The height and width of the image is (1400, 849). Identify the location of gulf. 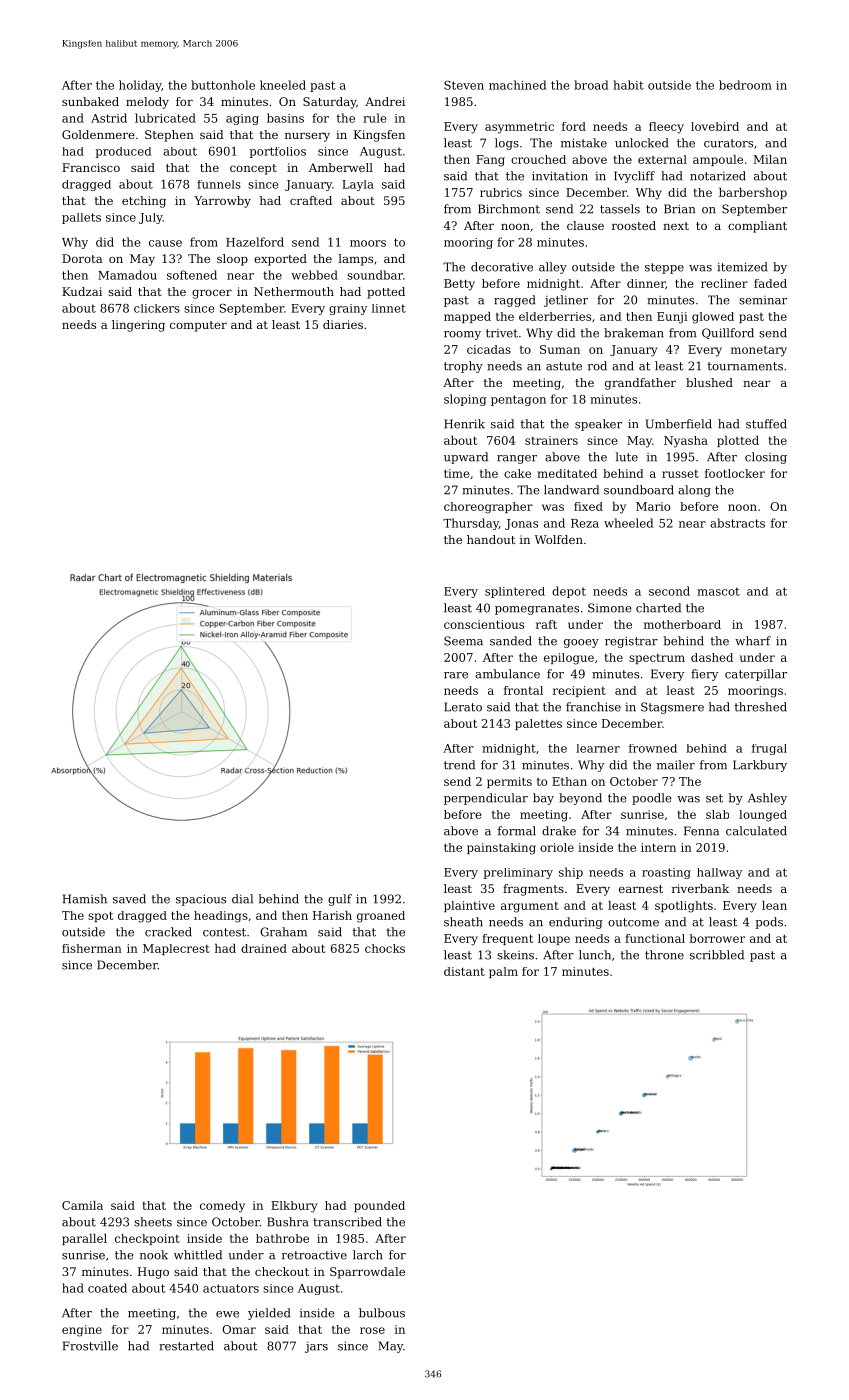
(340, 900).
